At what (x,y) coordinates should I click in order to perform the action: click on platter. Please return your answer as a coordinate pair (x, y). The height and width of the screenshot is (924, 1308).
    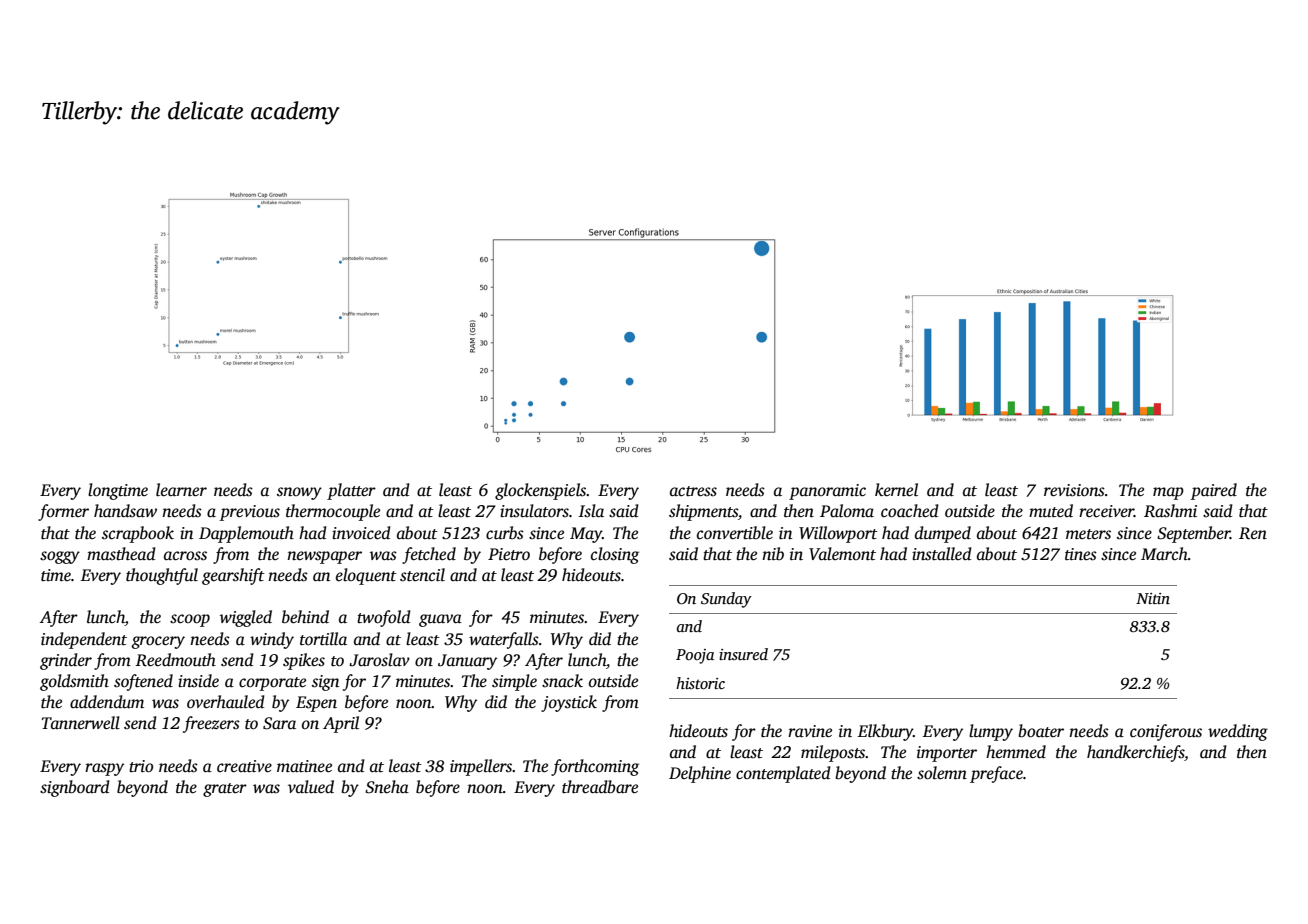
    Looking at the image, I should click on (351, 491).
